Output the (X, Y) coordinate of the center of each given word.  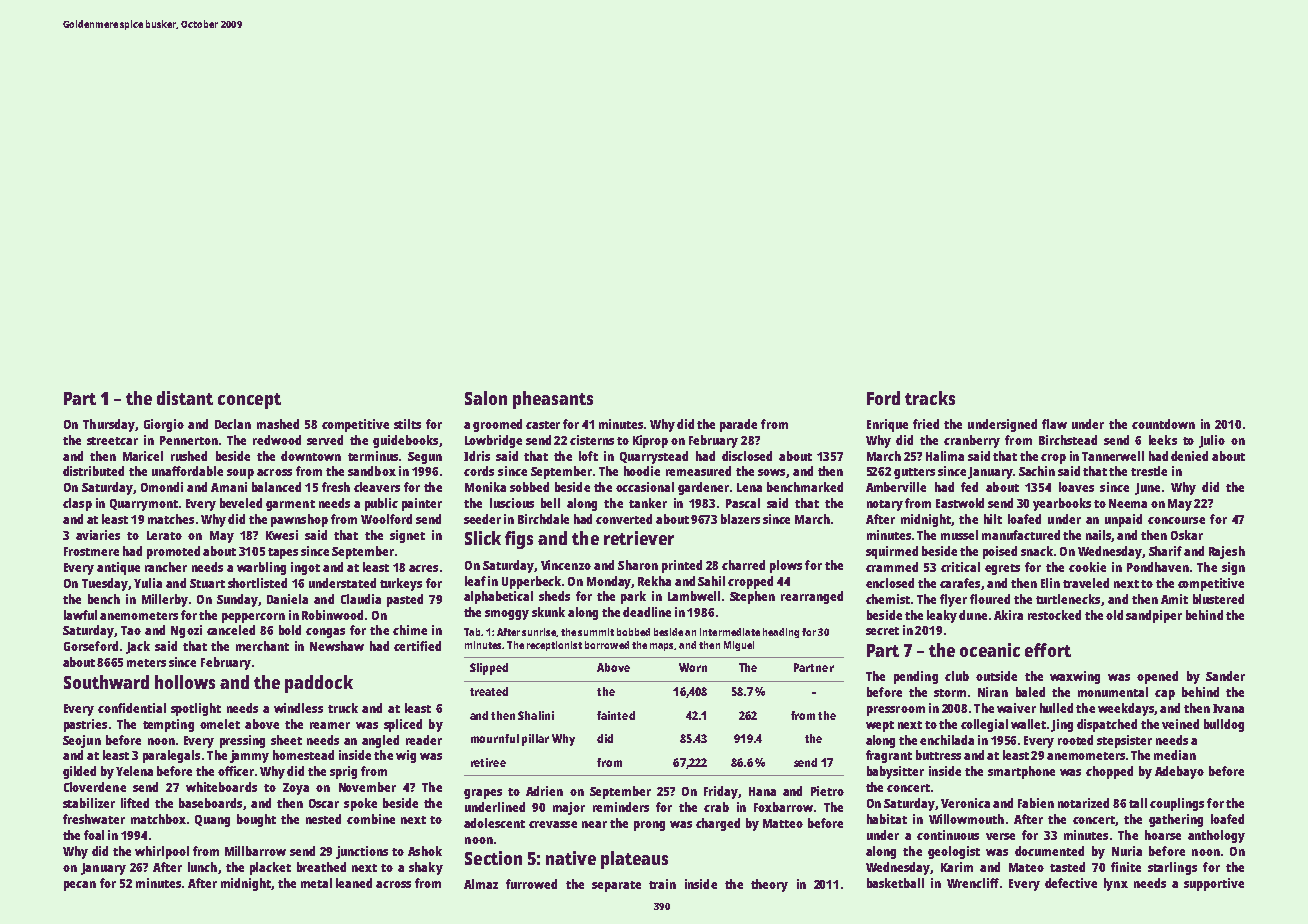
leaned (354, 883)
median (1175, 755)
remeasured (698, 471)
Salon (486, 398)
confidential (132, 708)
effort (1048, 650)
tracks (930, 398)
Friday (721, 792)
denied (1189, 456)
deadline (647, 612)
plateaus (634, 860)
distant (185, 398)
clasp (77, 504)
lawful (80, 615)
